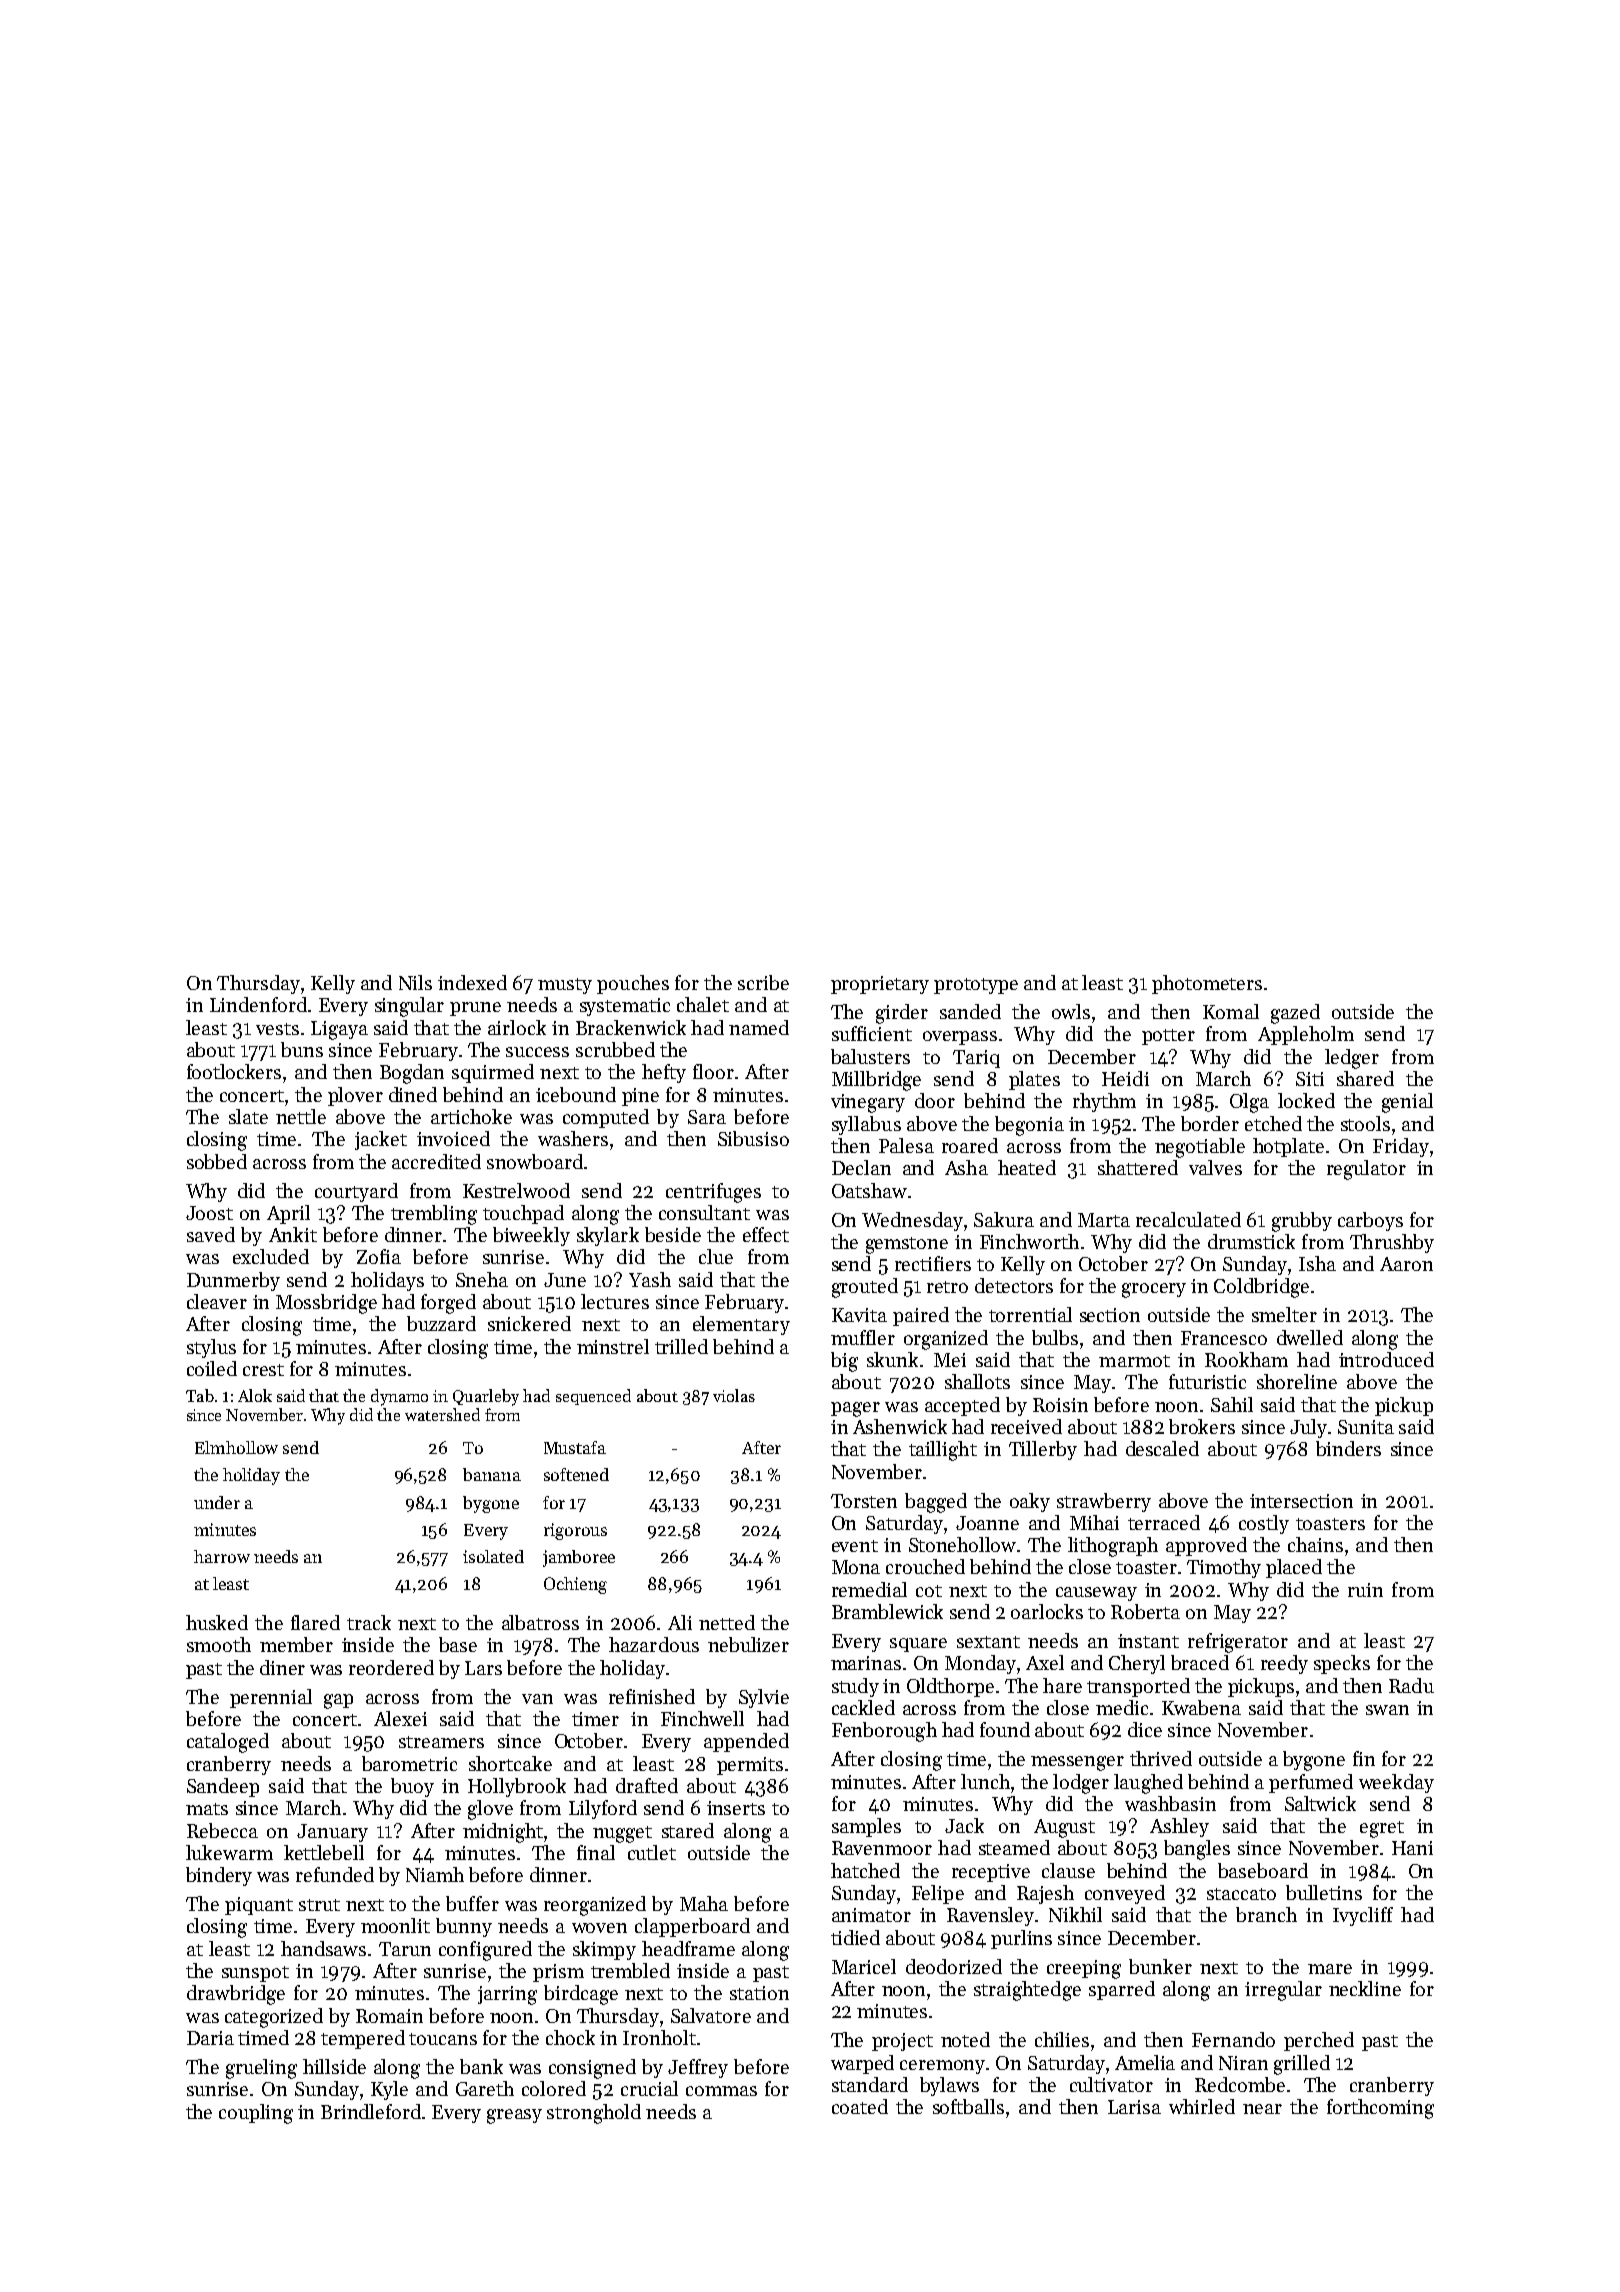  What do you see at coordinates (211, 1234) in the image?
I see `saved` at bounding box center [211, 1234].
